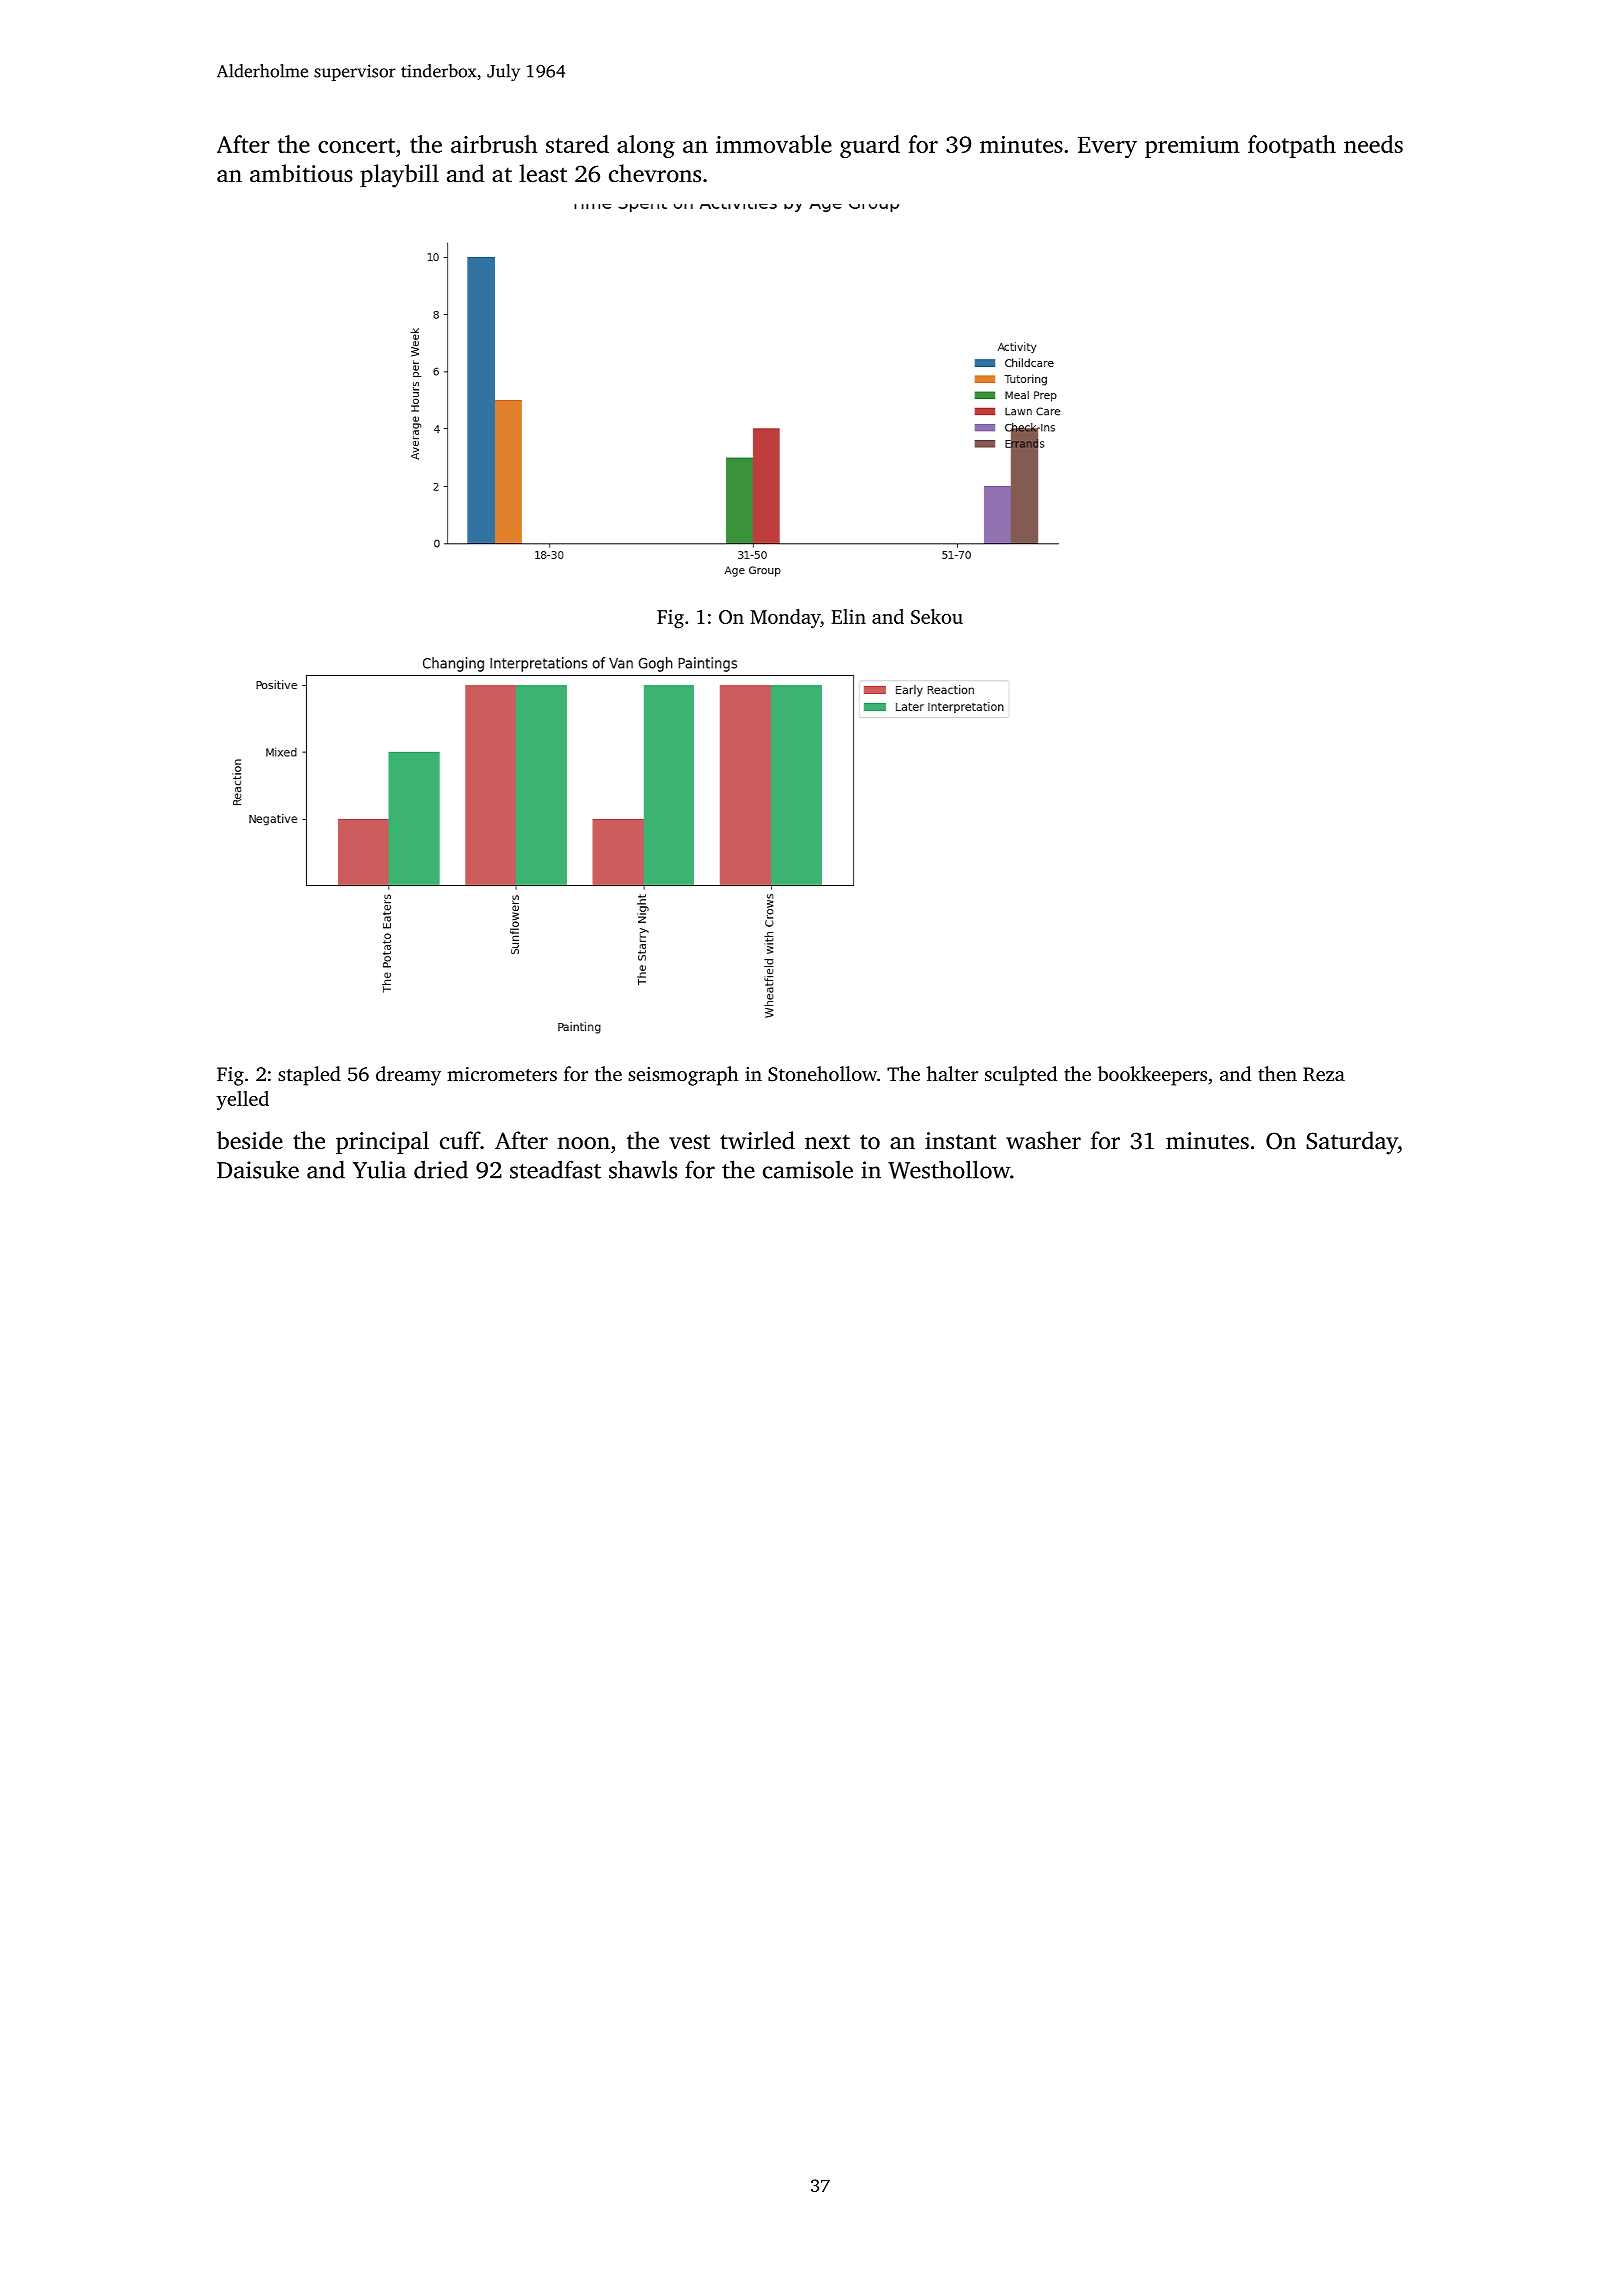  I want to click on needs, so click(1373, 144).
